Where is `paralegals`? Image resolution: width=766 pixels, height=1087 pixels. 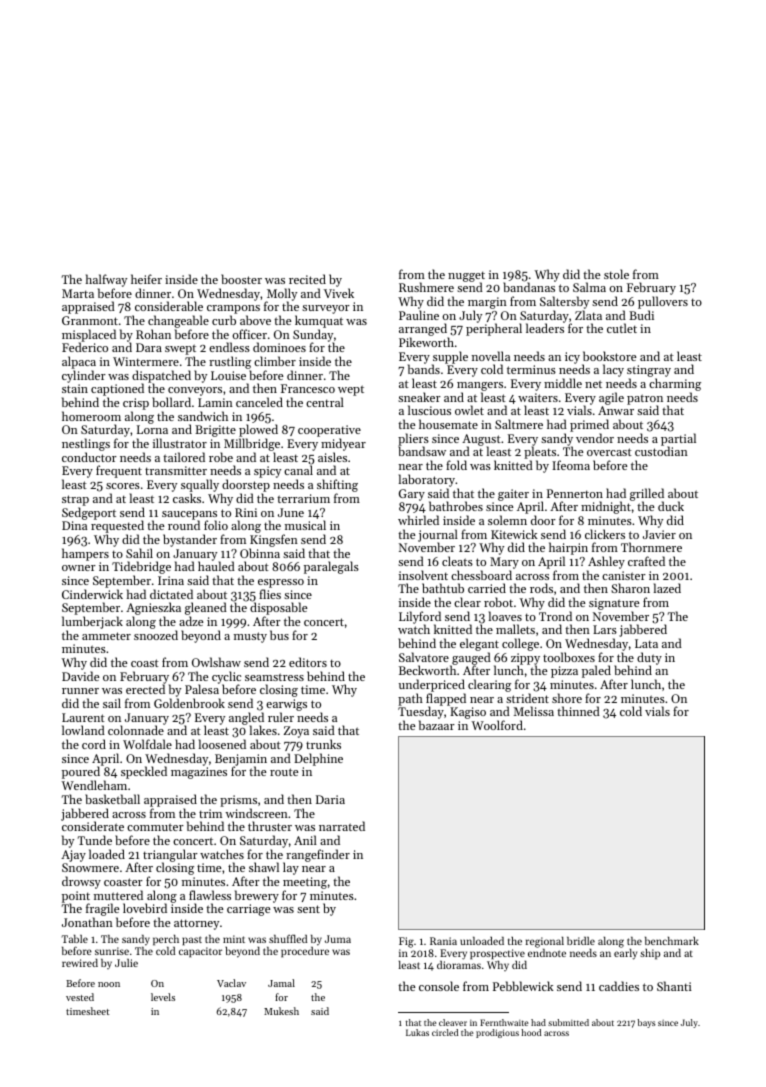
paralegals is located at coordinates (331, 567).
